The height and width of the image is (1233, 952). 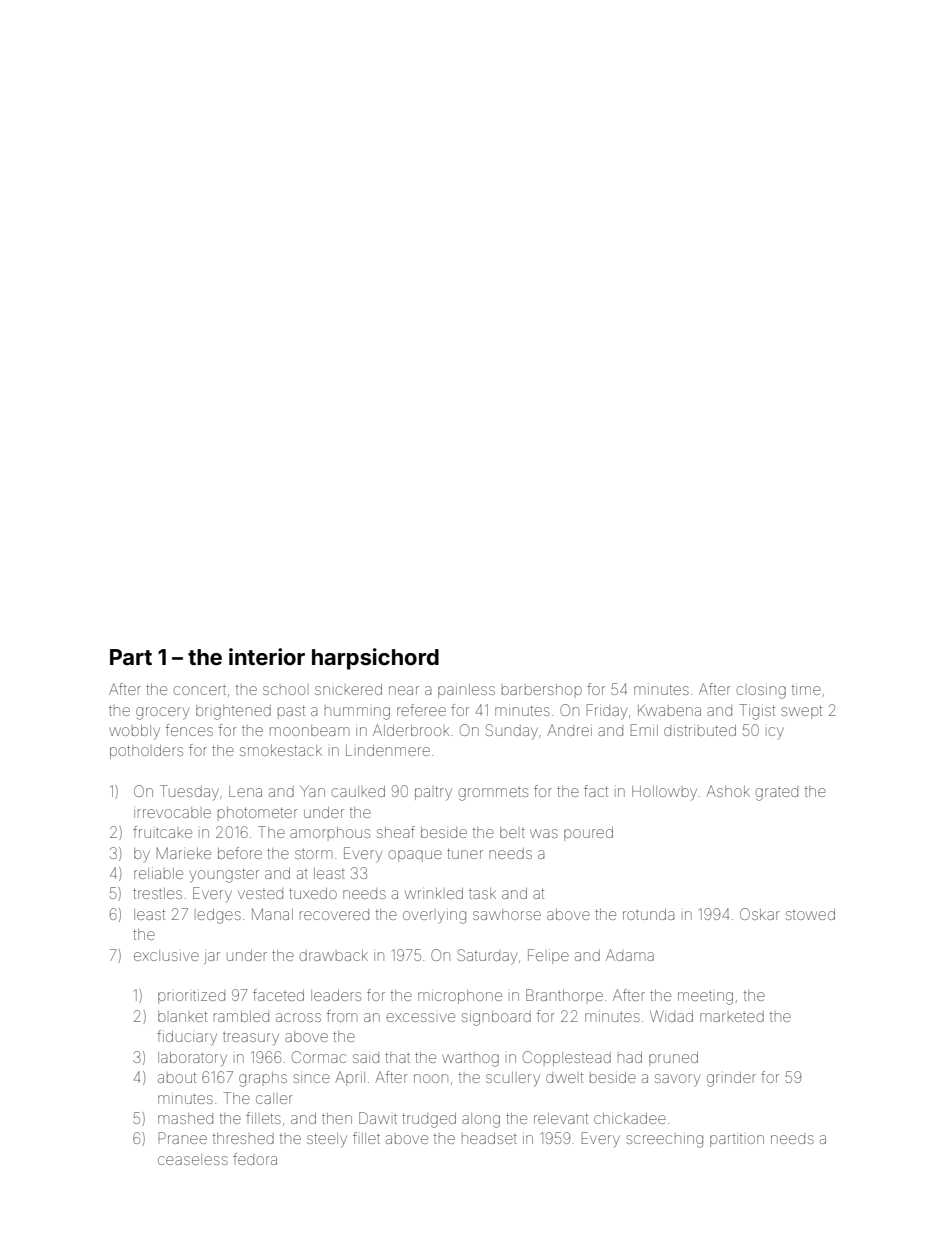 I want to click on task, so click(x=482, y=893).
